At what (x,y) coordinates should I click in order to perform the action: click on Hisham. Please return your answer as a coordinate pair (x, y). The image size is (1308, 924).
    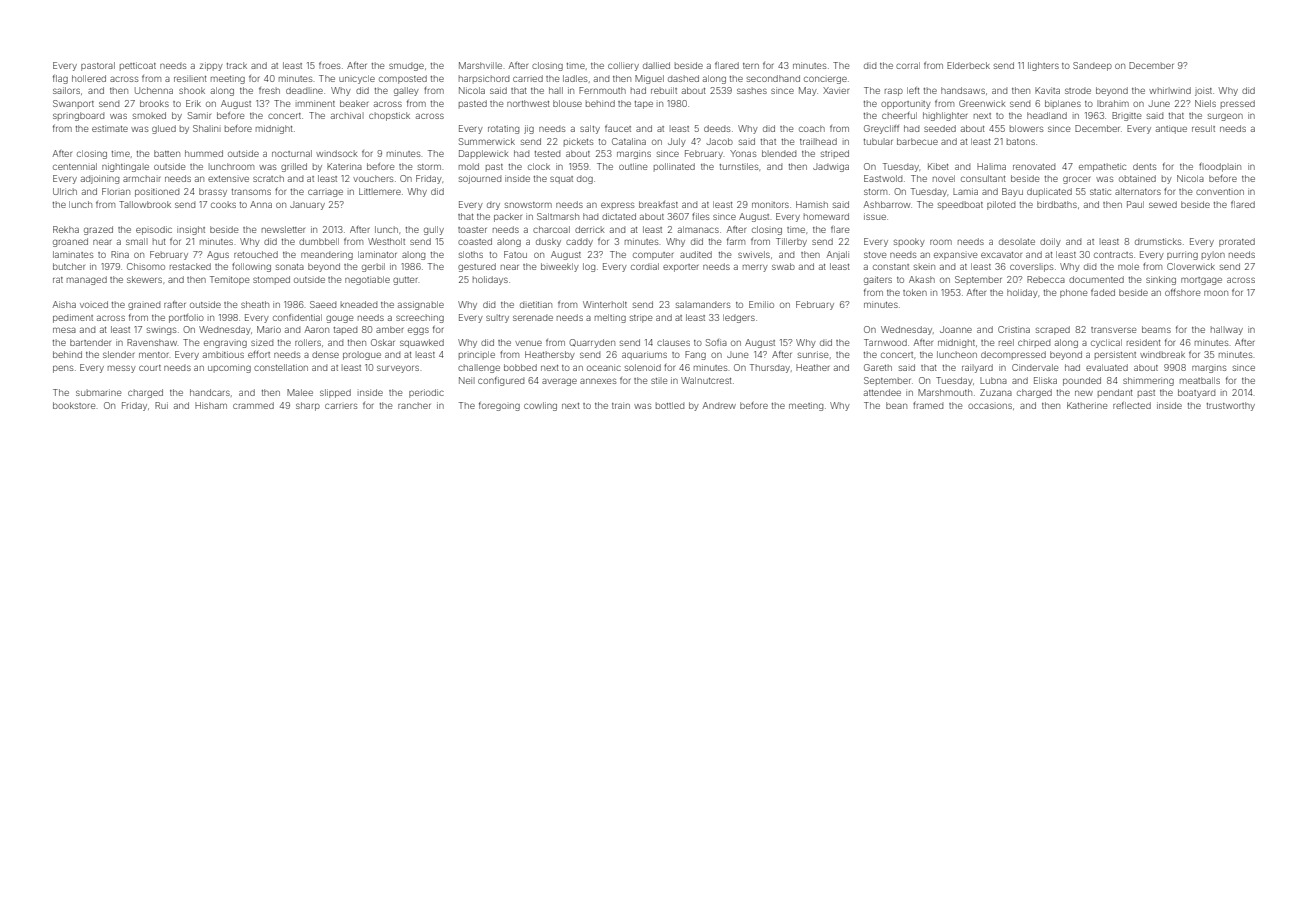
    Looking at the image, I should click on (211, 405).
